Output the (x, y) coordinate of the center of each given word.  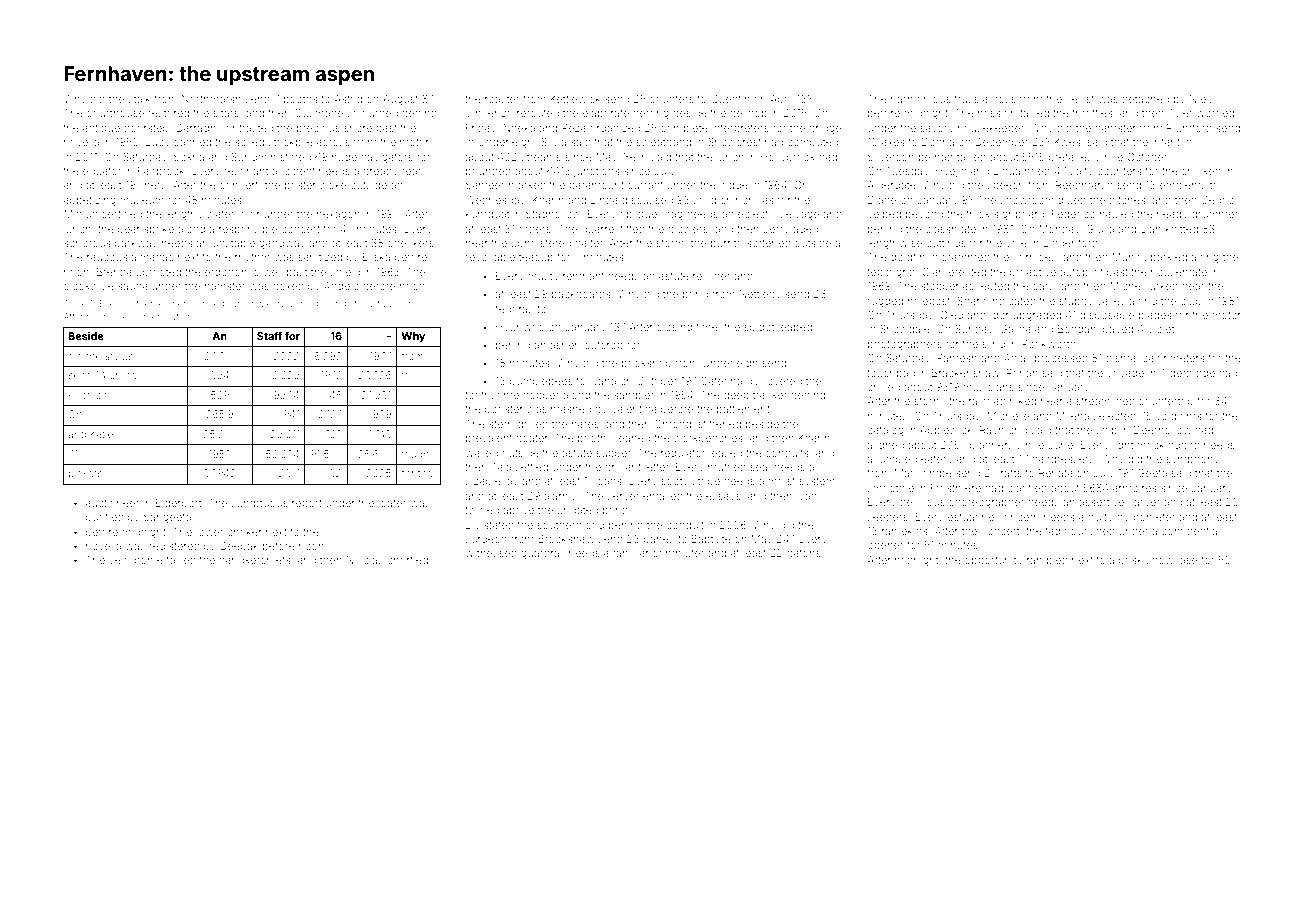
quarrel (598, 230)
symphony (1192, 460)
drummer (1215, 214)
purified (105, 517)
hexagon (338, 215)
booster (504, 409)
